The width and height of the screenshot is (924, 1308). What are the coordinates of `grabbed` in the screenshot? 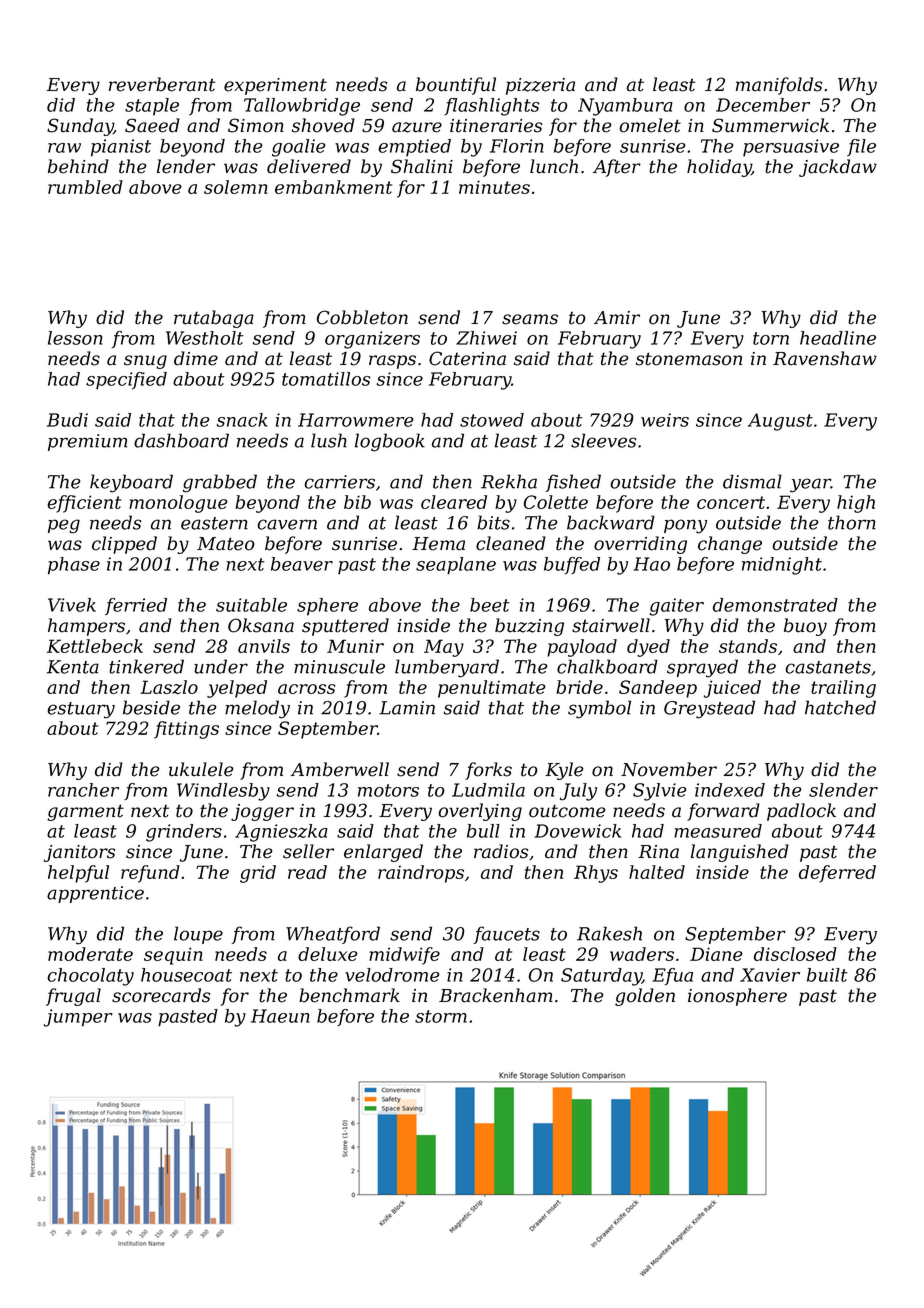 It's located at (220, 483).
